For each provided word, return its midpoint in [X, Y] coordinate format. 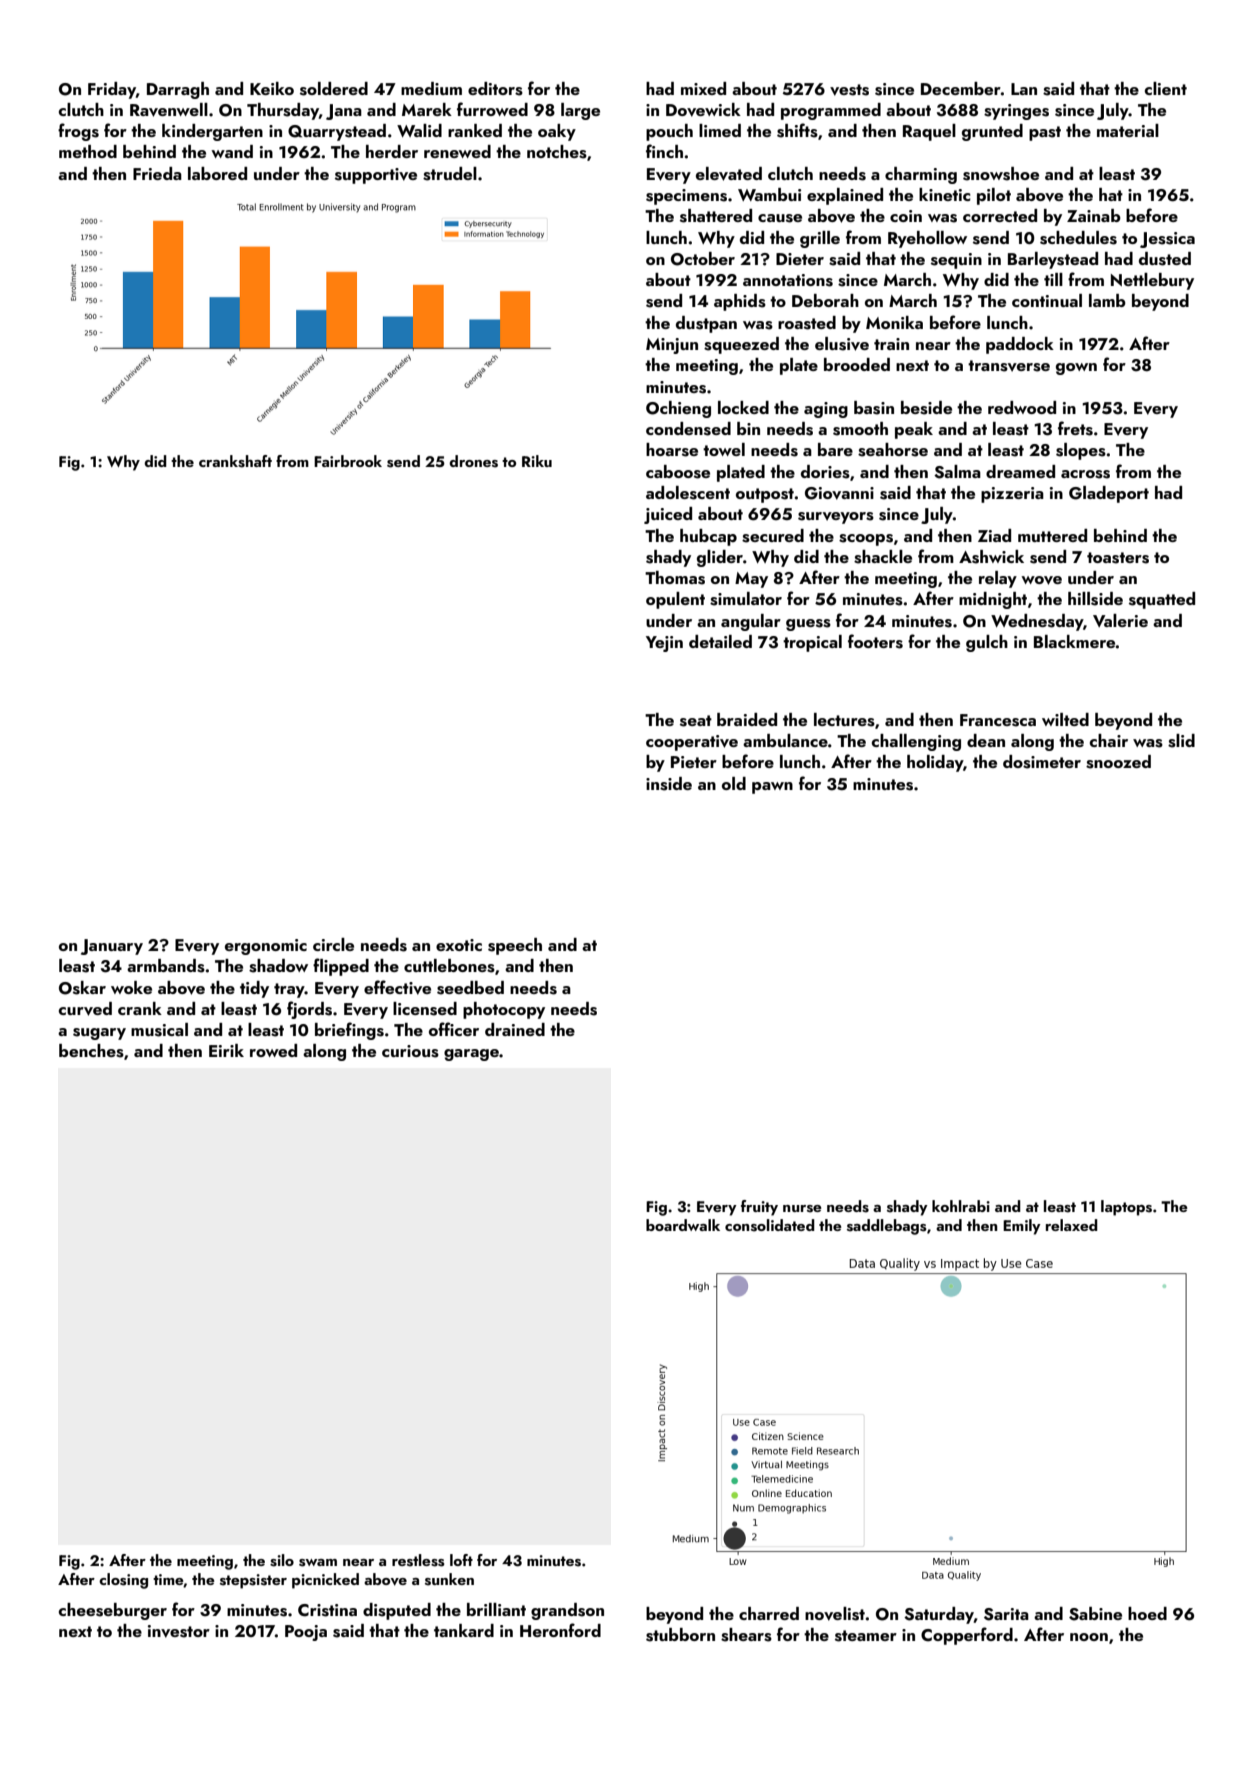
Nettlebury [1152, 281]
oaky [557, 132]
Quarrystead [337, 132]
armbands [166, 966]
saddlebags [887, 1227]
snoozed [1118, 762]
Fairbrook [348, 461]
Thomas [675, 578]
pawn [772, 788]
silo [282, 1560]
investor [179, 1631]
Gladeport [1109, 494]
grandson [567, 1611]
